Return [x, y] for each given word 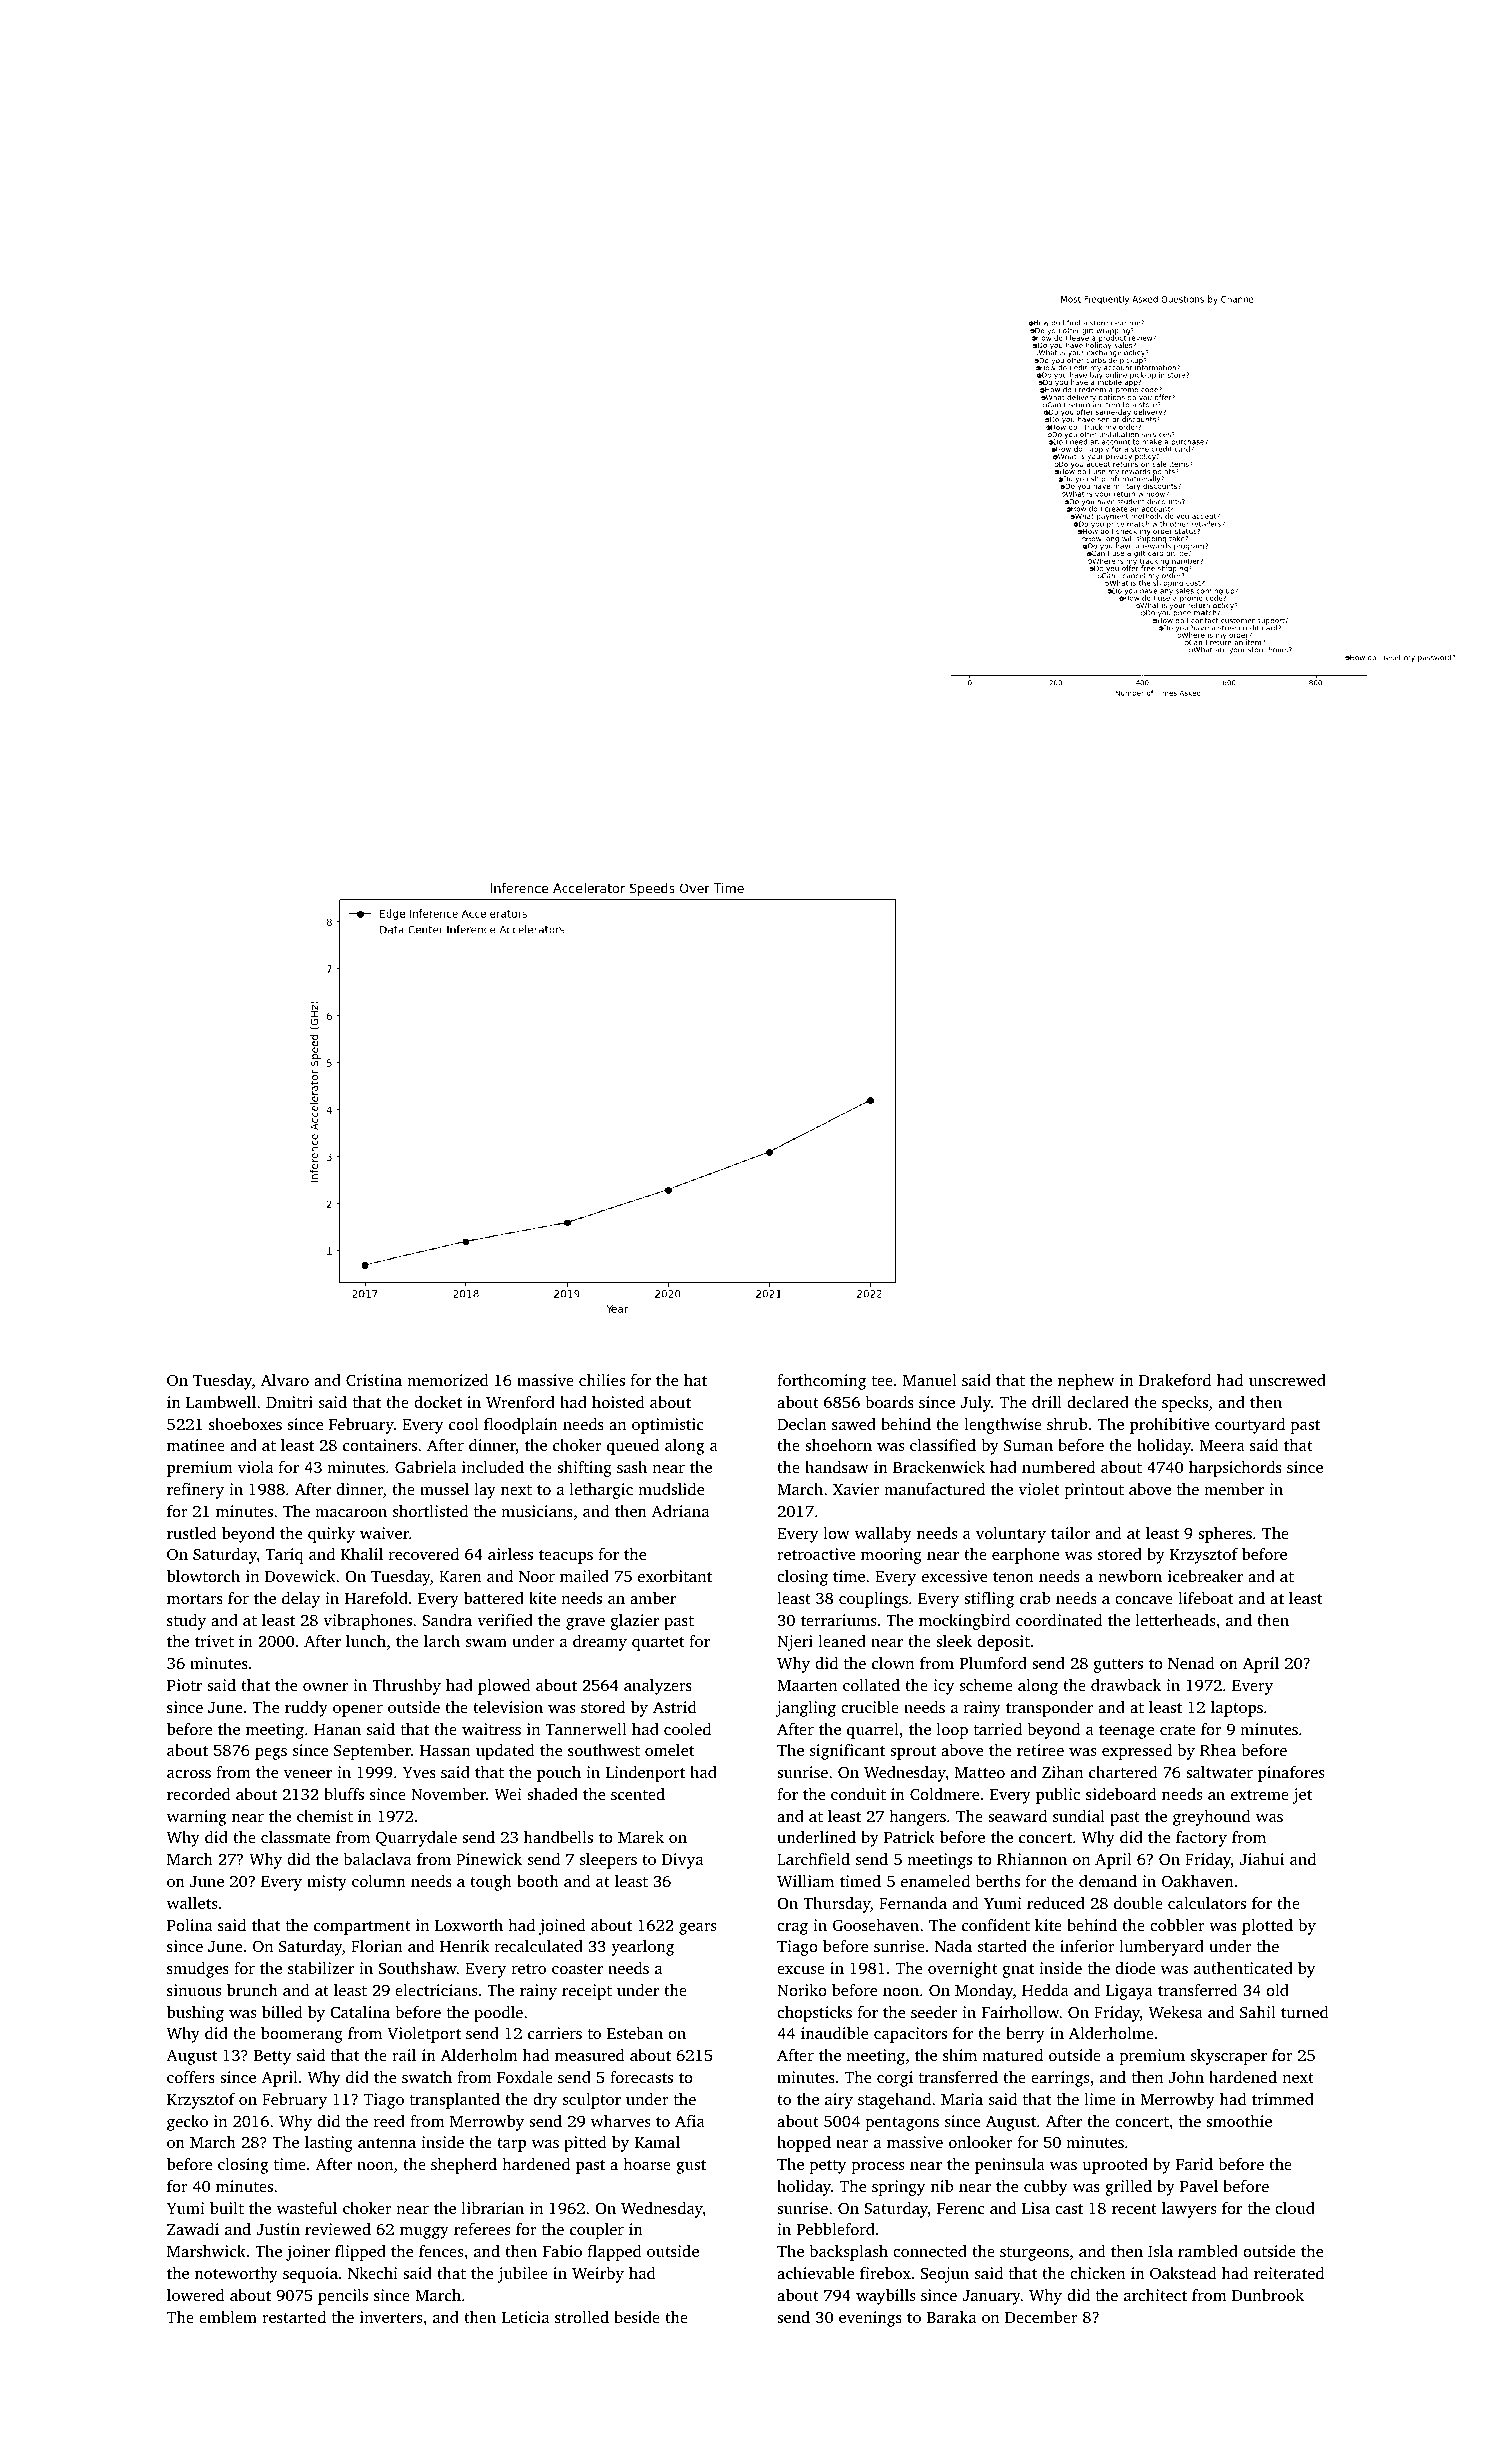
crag [792, 1929]
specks [1185, 1404]
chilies [602, 1380]
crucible [870, 1707]
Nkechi [373, 2273]
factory [1201, 1839]
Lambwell [221, 1402]
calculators [1207, 1903]
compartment [362, 1928]
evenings [870, 2319]
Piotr [184, 1685]
